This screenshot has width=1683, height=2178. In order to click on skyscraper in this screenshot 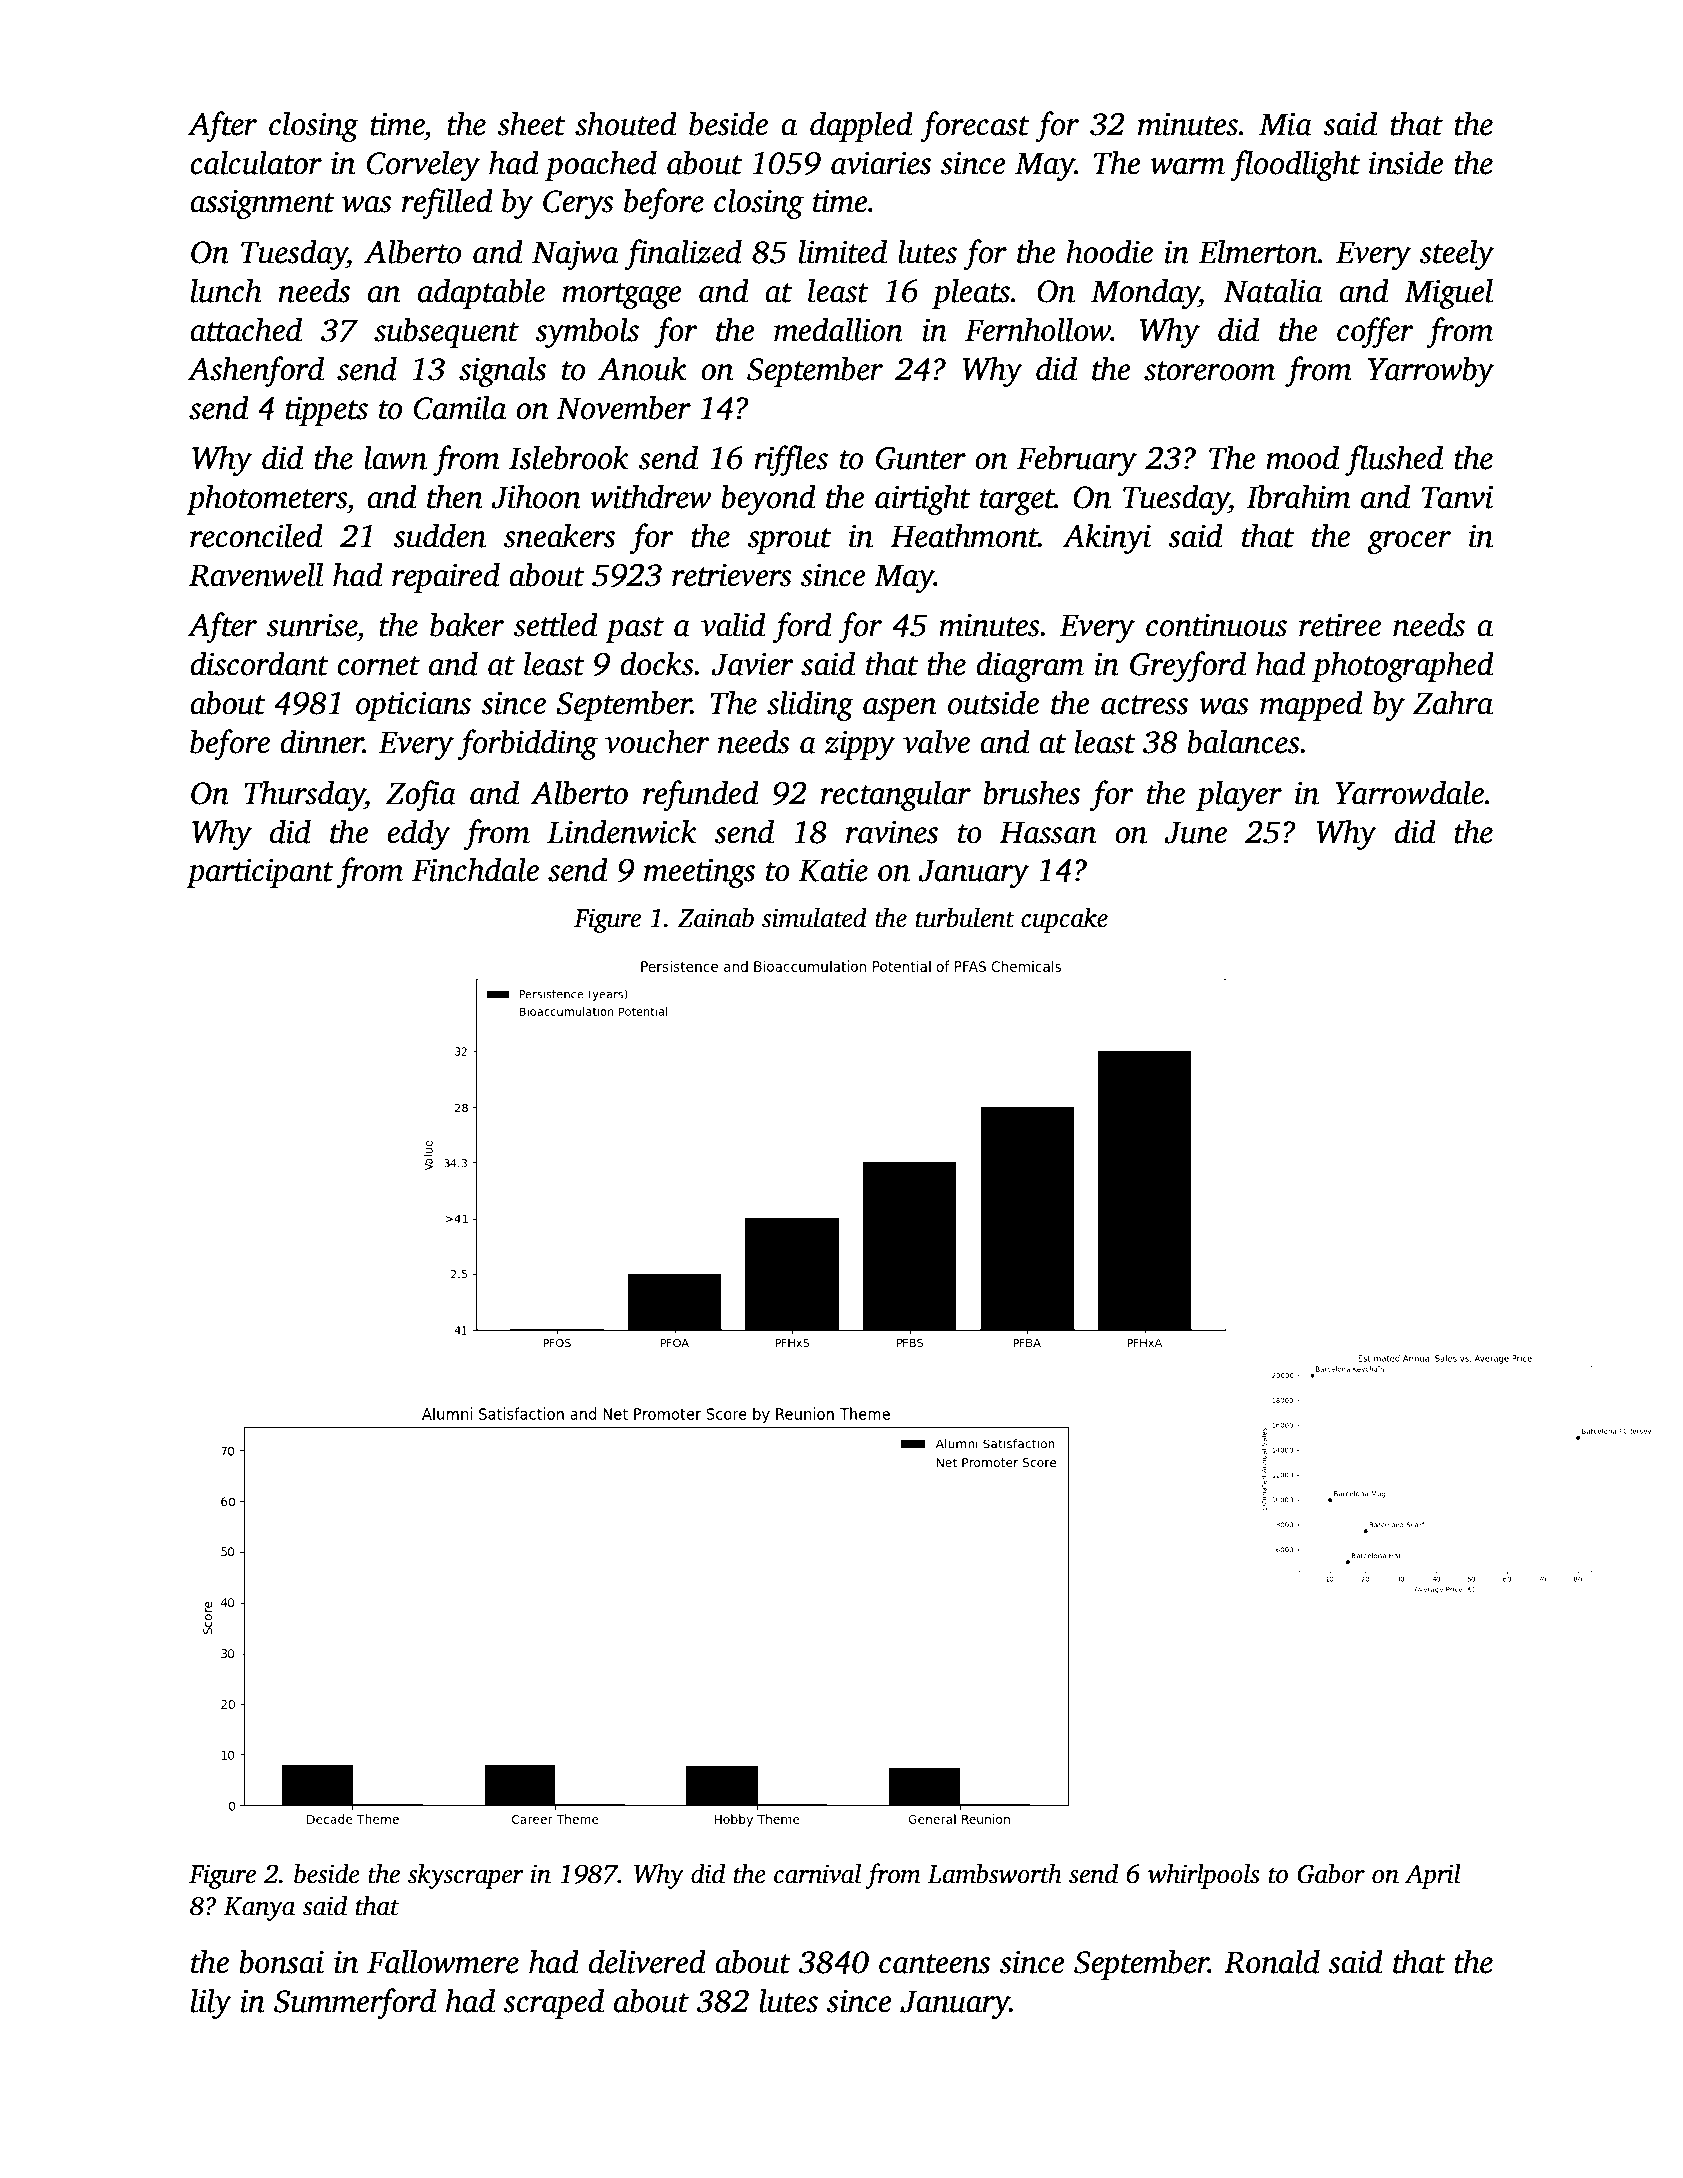, I will do `click(466, 1876)`.
